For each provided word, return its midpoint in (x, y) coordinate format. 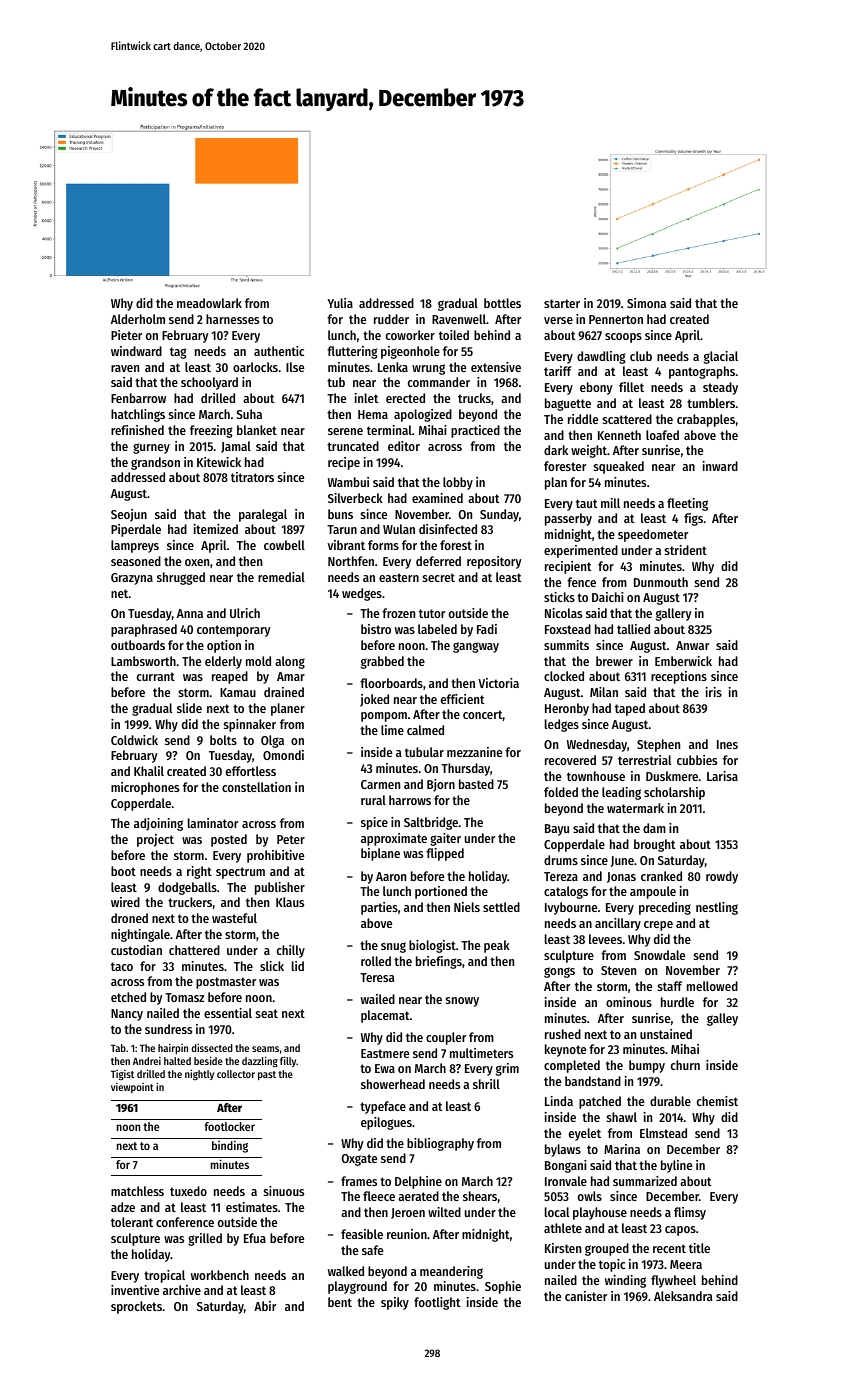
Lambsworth (143, 661)
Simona (646, 303)
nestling (717, 908)
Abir (265, 1306)
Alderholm (138, 319)
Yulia (340, 303)
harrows (410, 800)
